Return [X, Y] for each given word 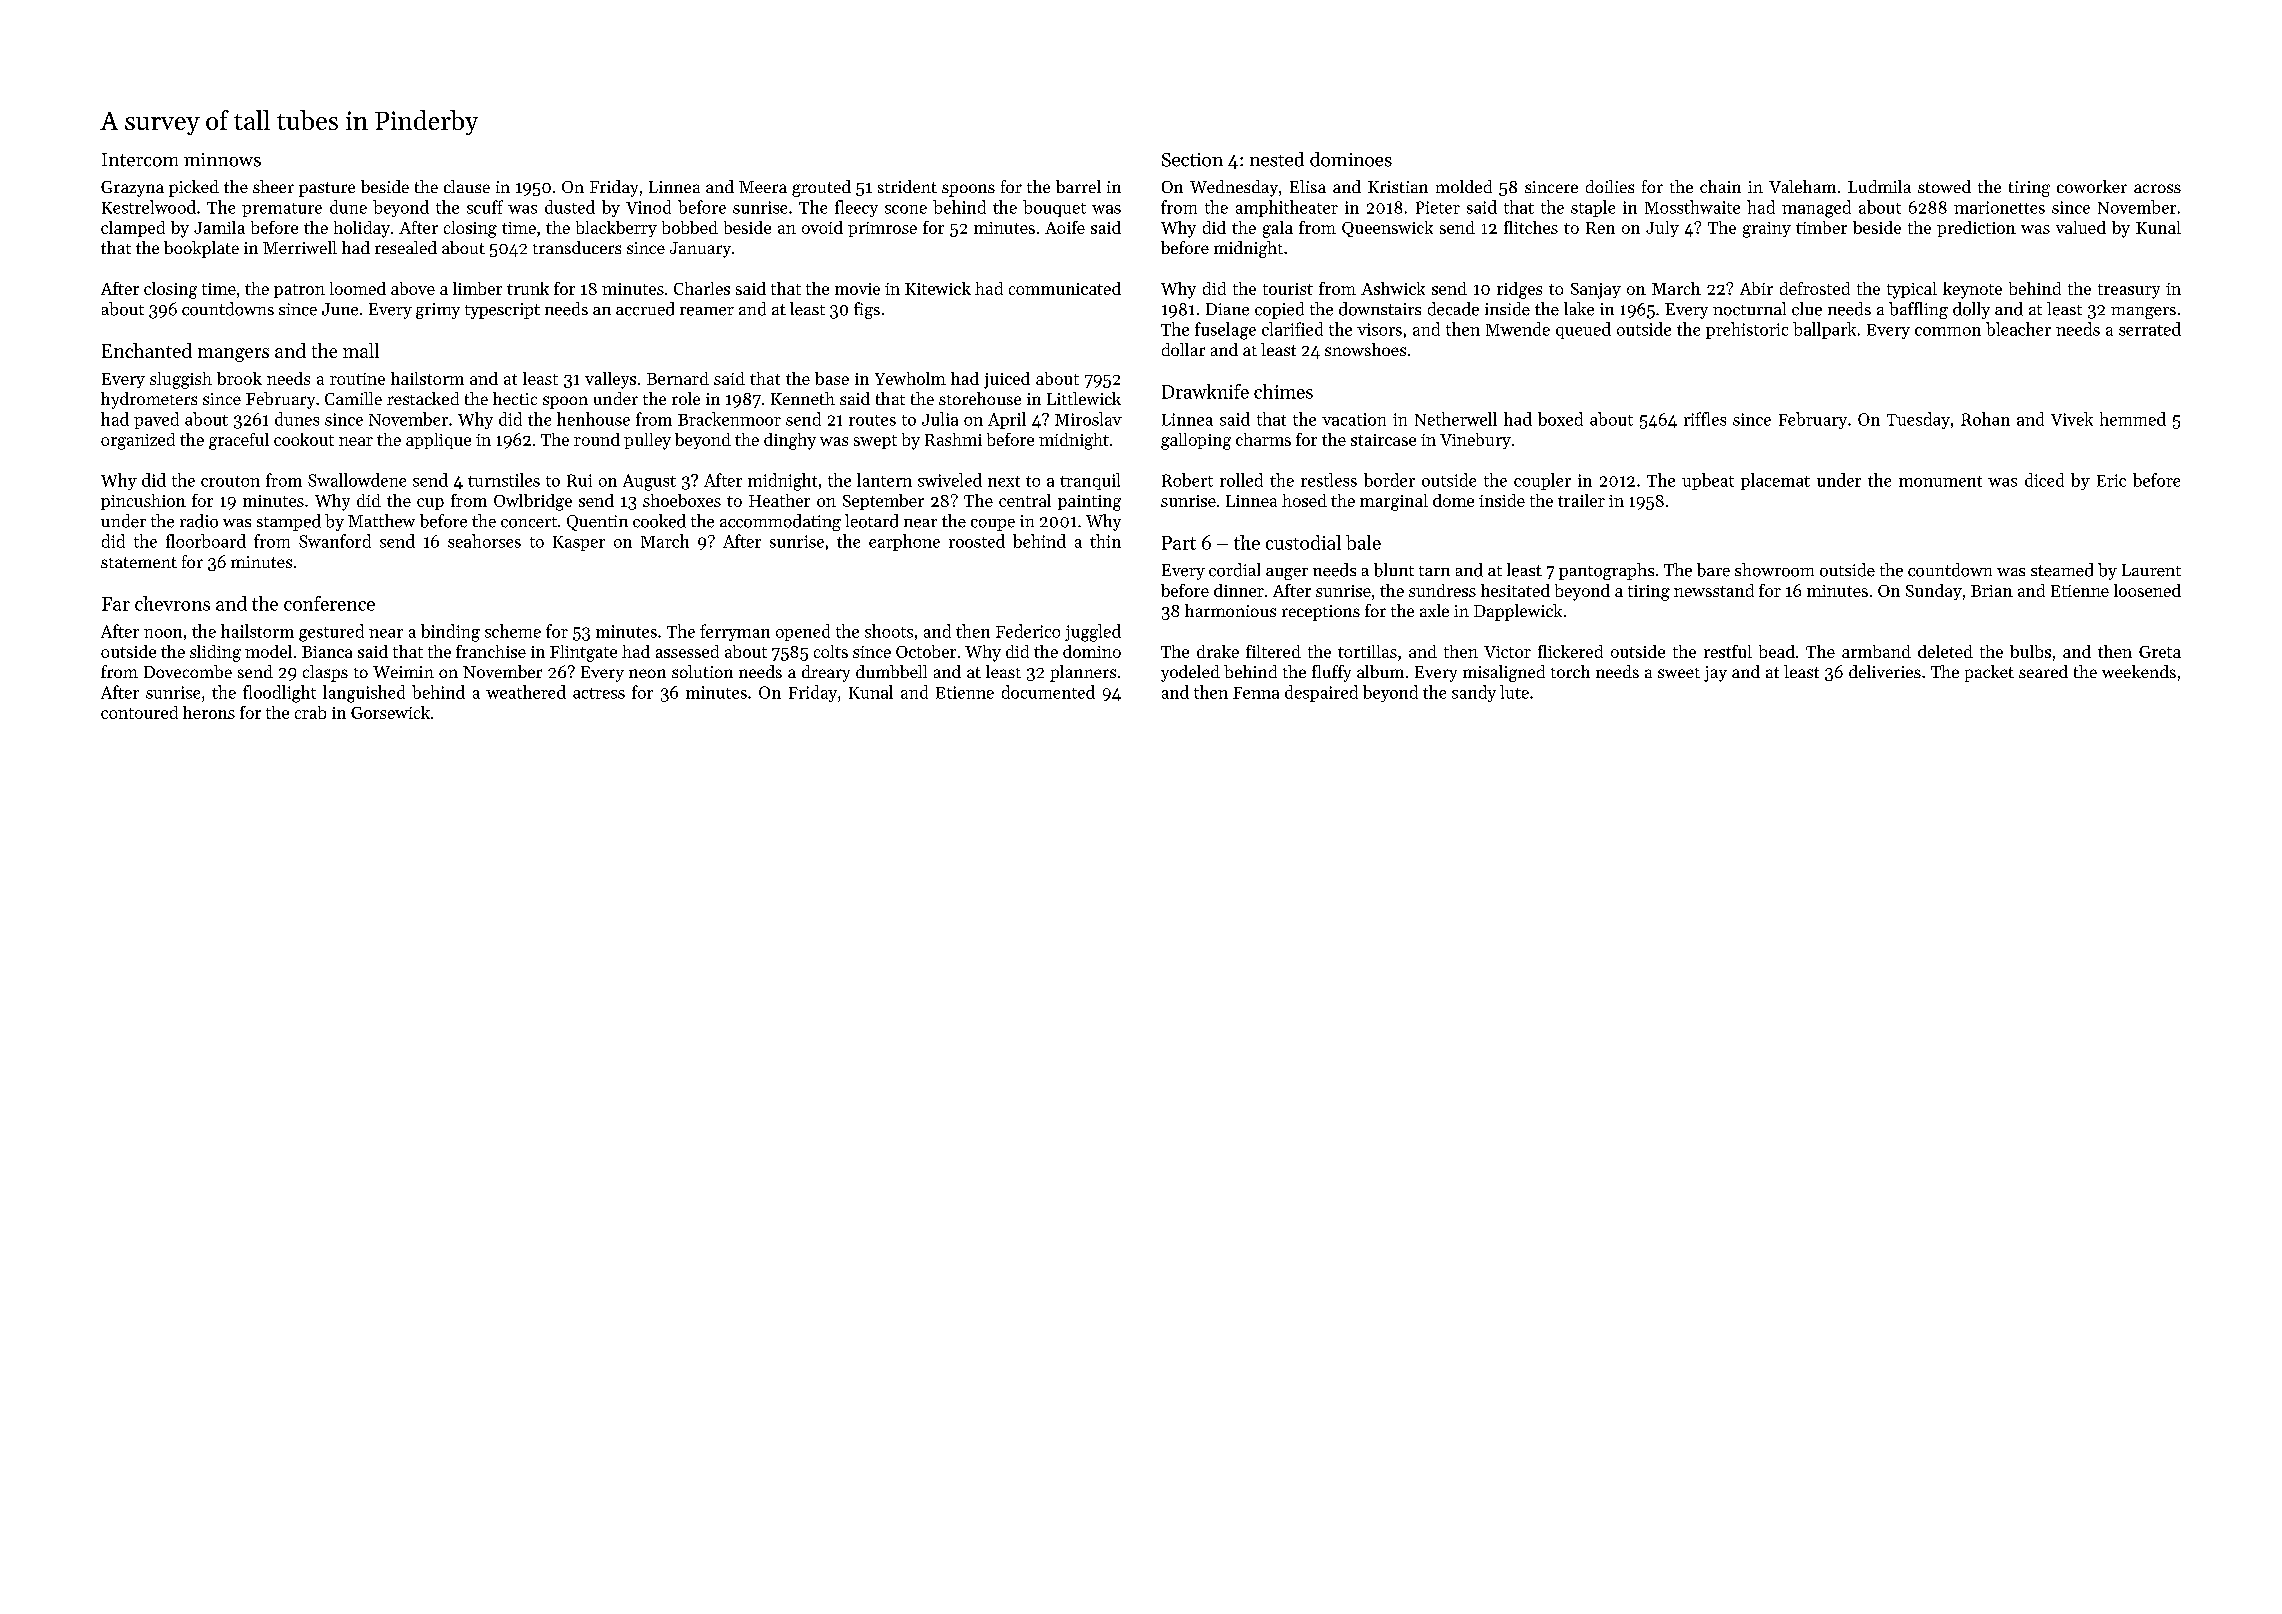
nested [1277, 159]
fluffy [1331, 673]
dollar [1183, 349]
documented [1048, 692]
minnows [222, 160]
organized [138, 441]
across [2157, 188]
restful [1728, 651]
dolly [1971, 310]
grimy [438, 311]
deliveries [1885, 671]
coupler [1542, 481]
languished [364, 694]
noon [163, 633]
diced [2044, 480]
